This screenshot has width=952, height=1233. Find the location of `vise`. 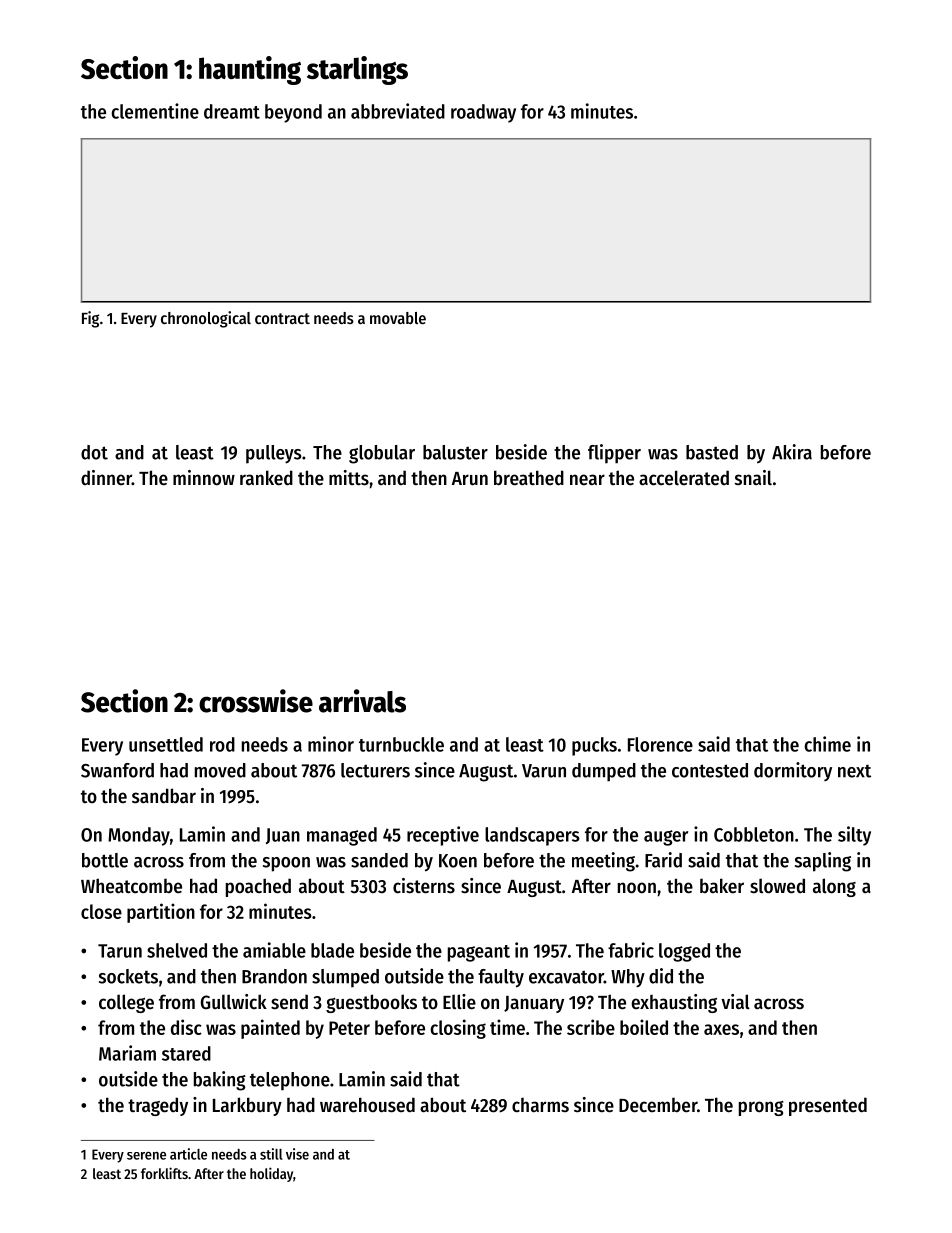

vise is located at coordinates (297, 1154).
